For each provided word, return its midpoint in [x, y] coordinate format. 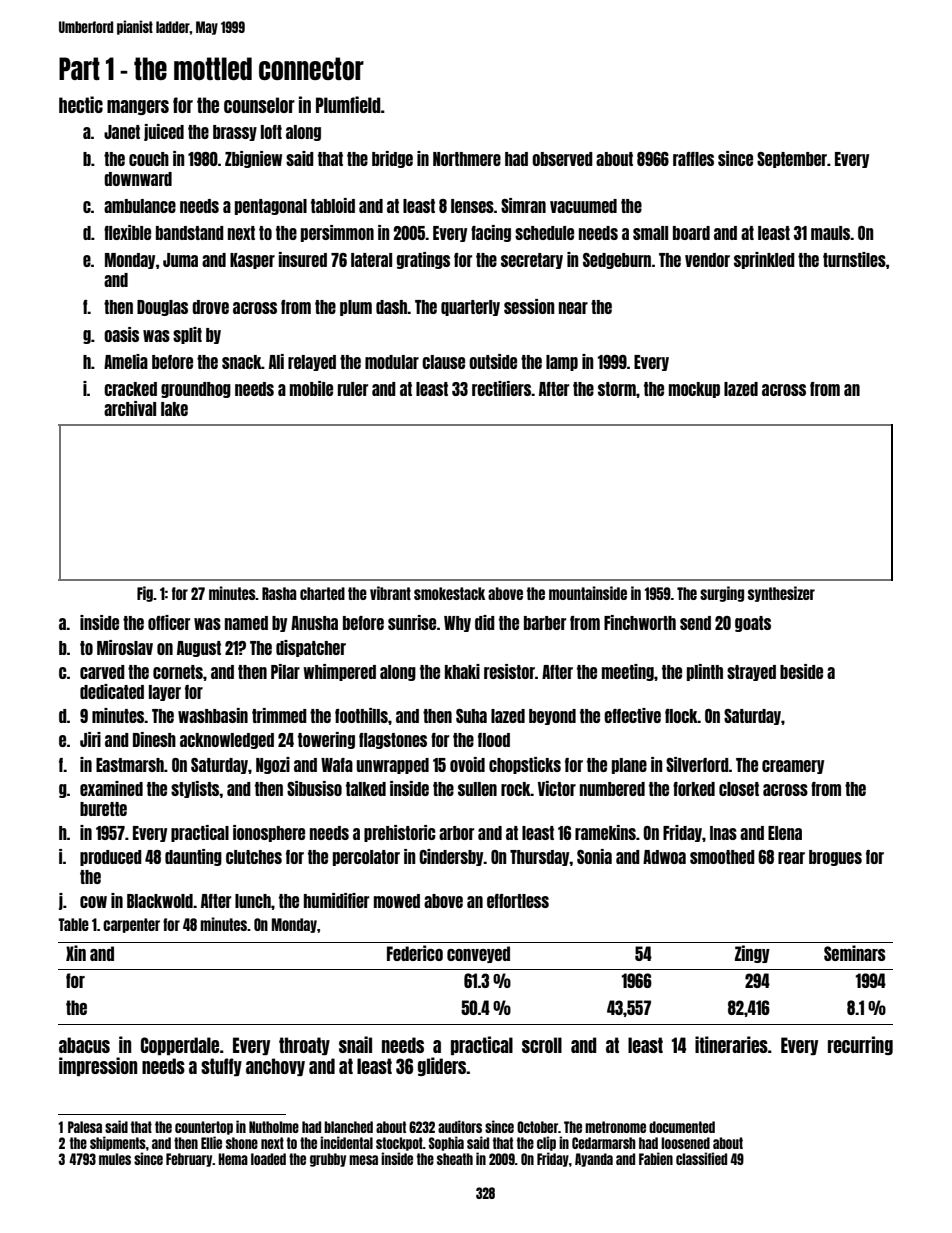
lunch [253, 901]
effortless [518, 901]
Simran [523, 205]
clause [443, 362]
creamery [793, 767]
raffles [693, 159]
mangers [138, 107]
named [246, 623]
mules [115, 1159]
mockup [694, 390]
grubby [328, 1160]
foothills [361, 715]
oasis [121, 334]
